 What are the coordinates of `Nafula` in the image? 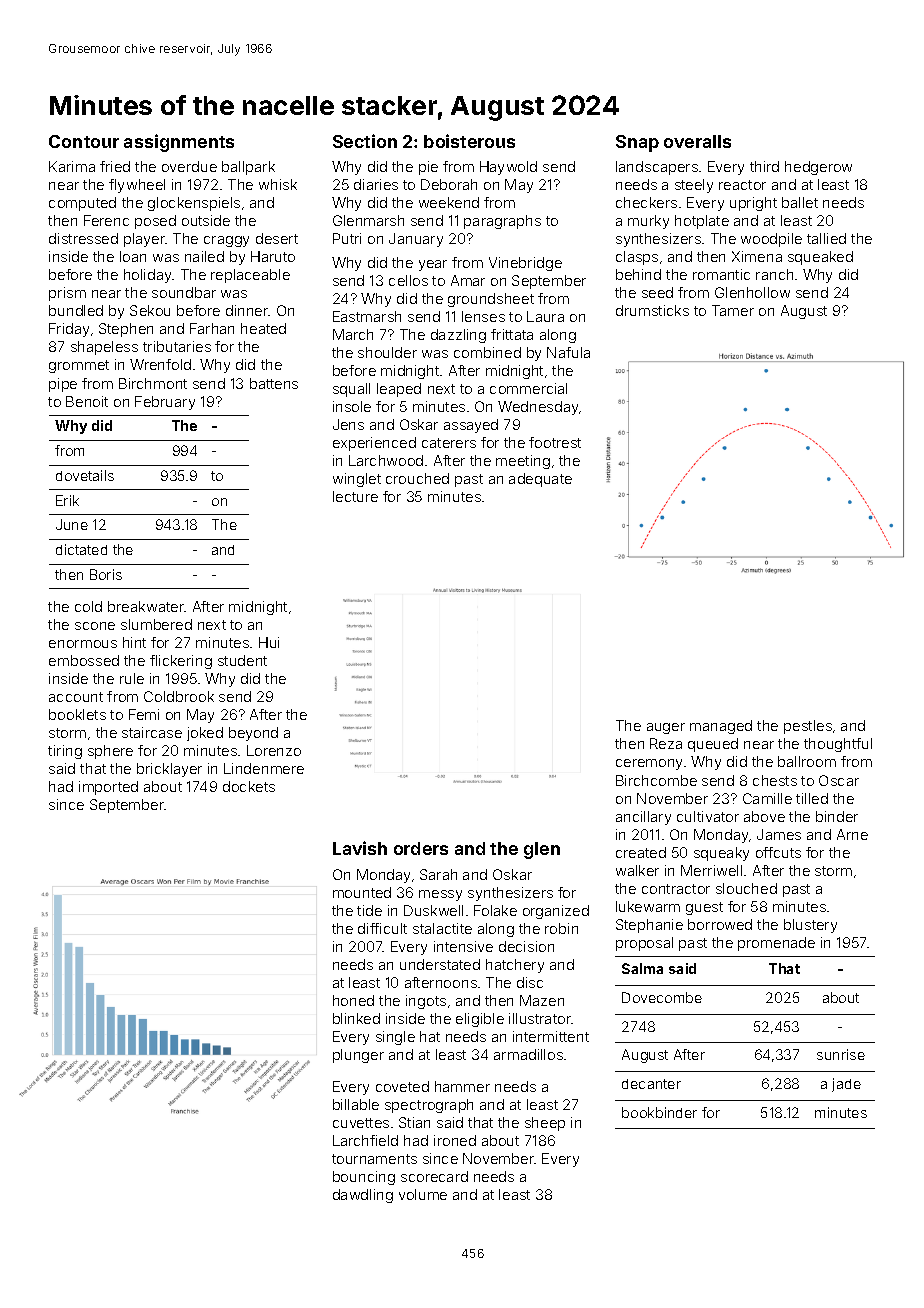 It's located at (568, 352).
